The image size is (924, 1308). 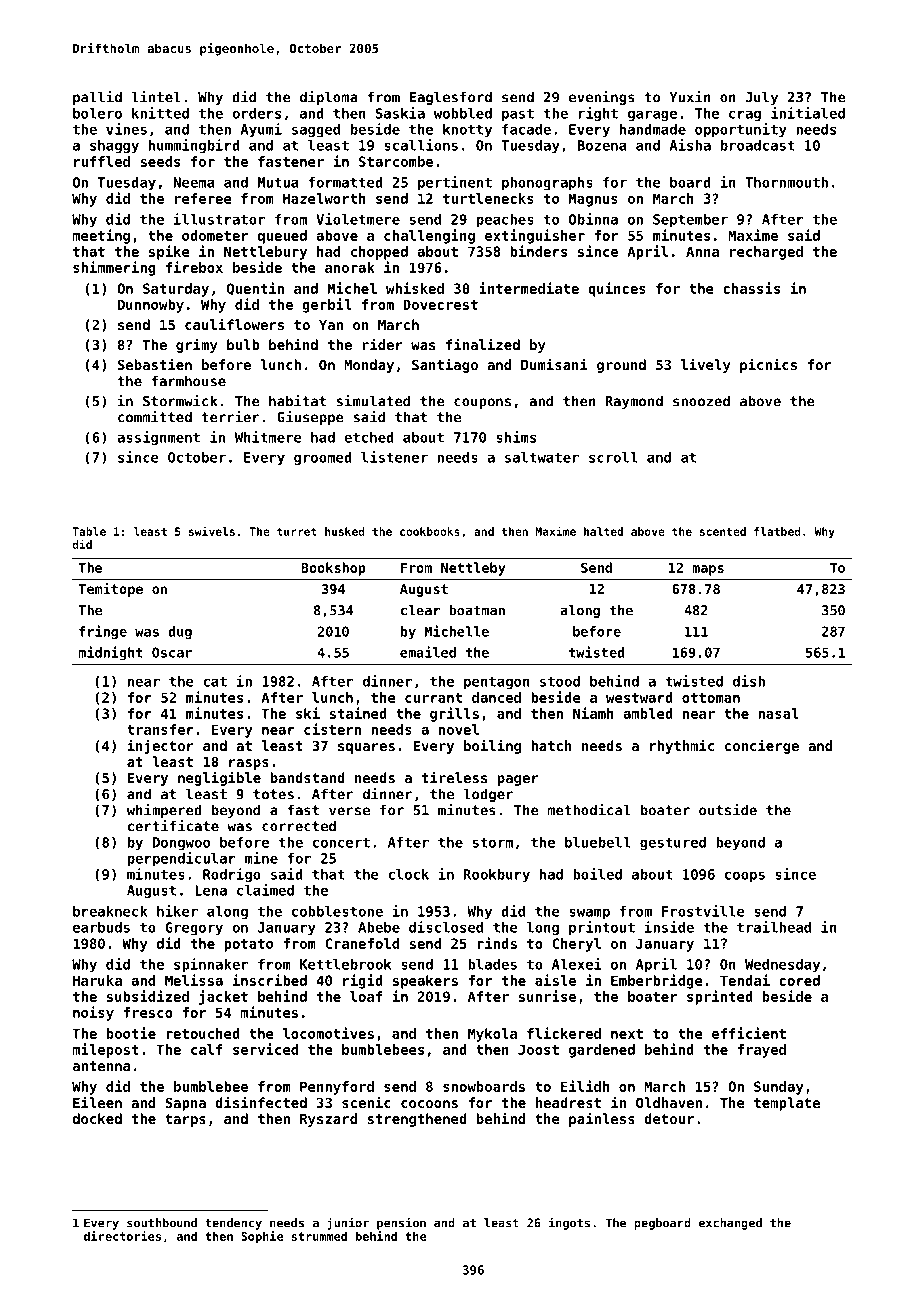 I want to click on outside, so click(x=728, y=810).
